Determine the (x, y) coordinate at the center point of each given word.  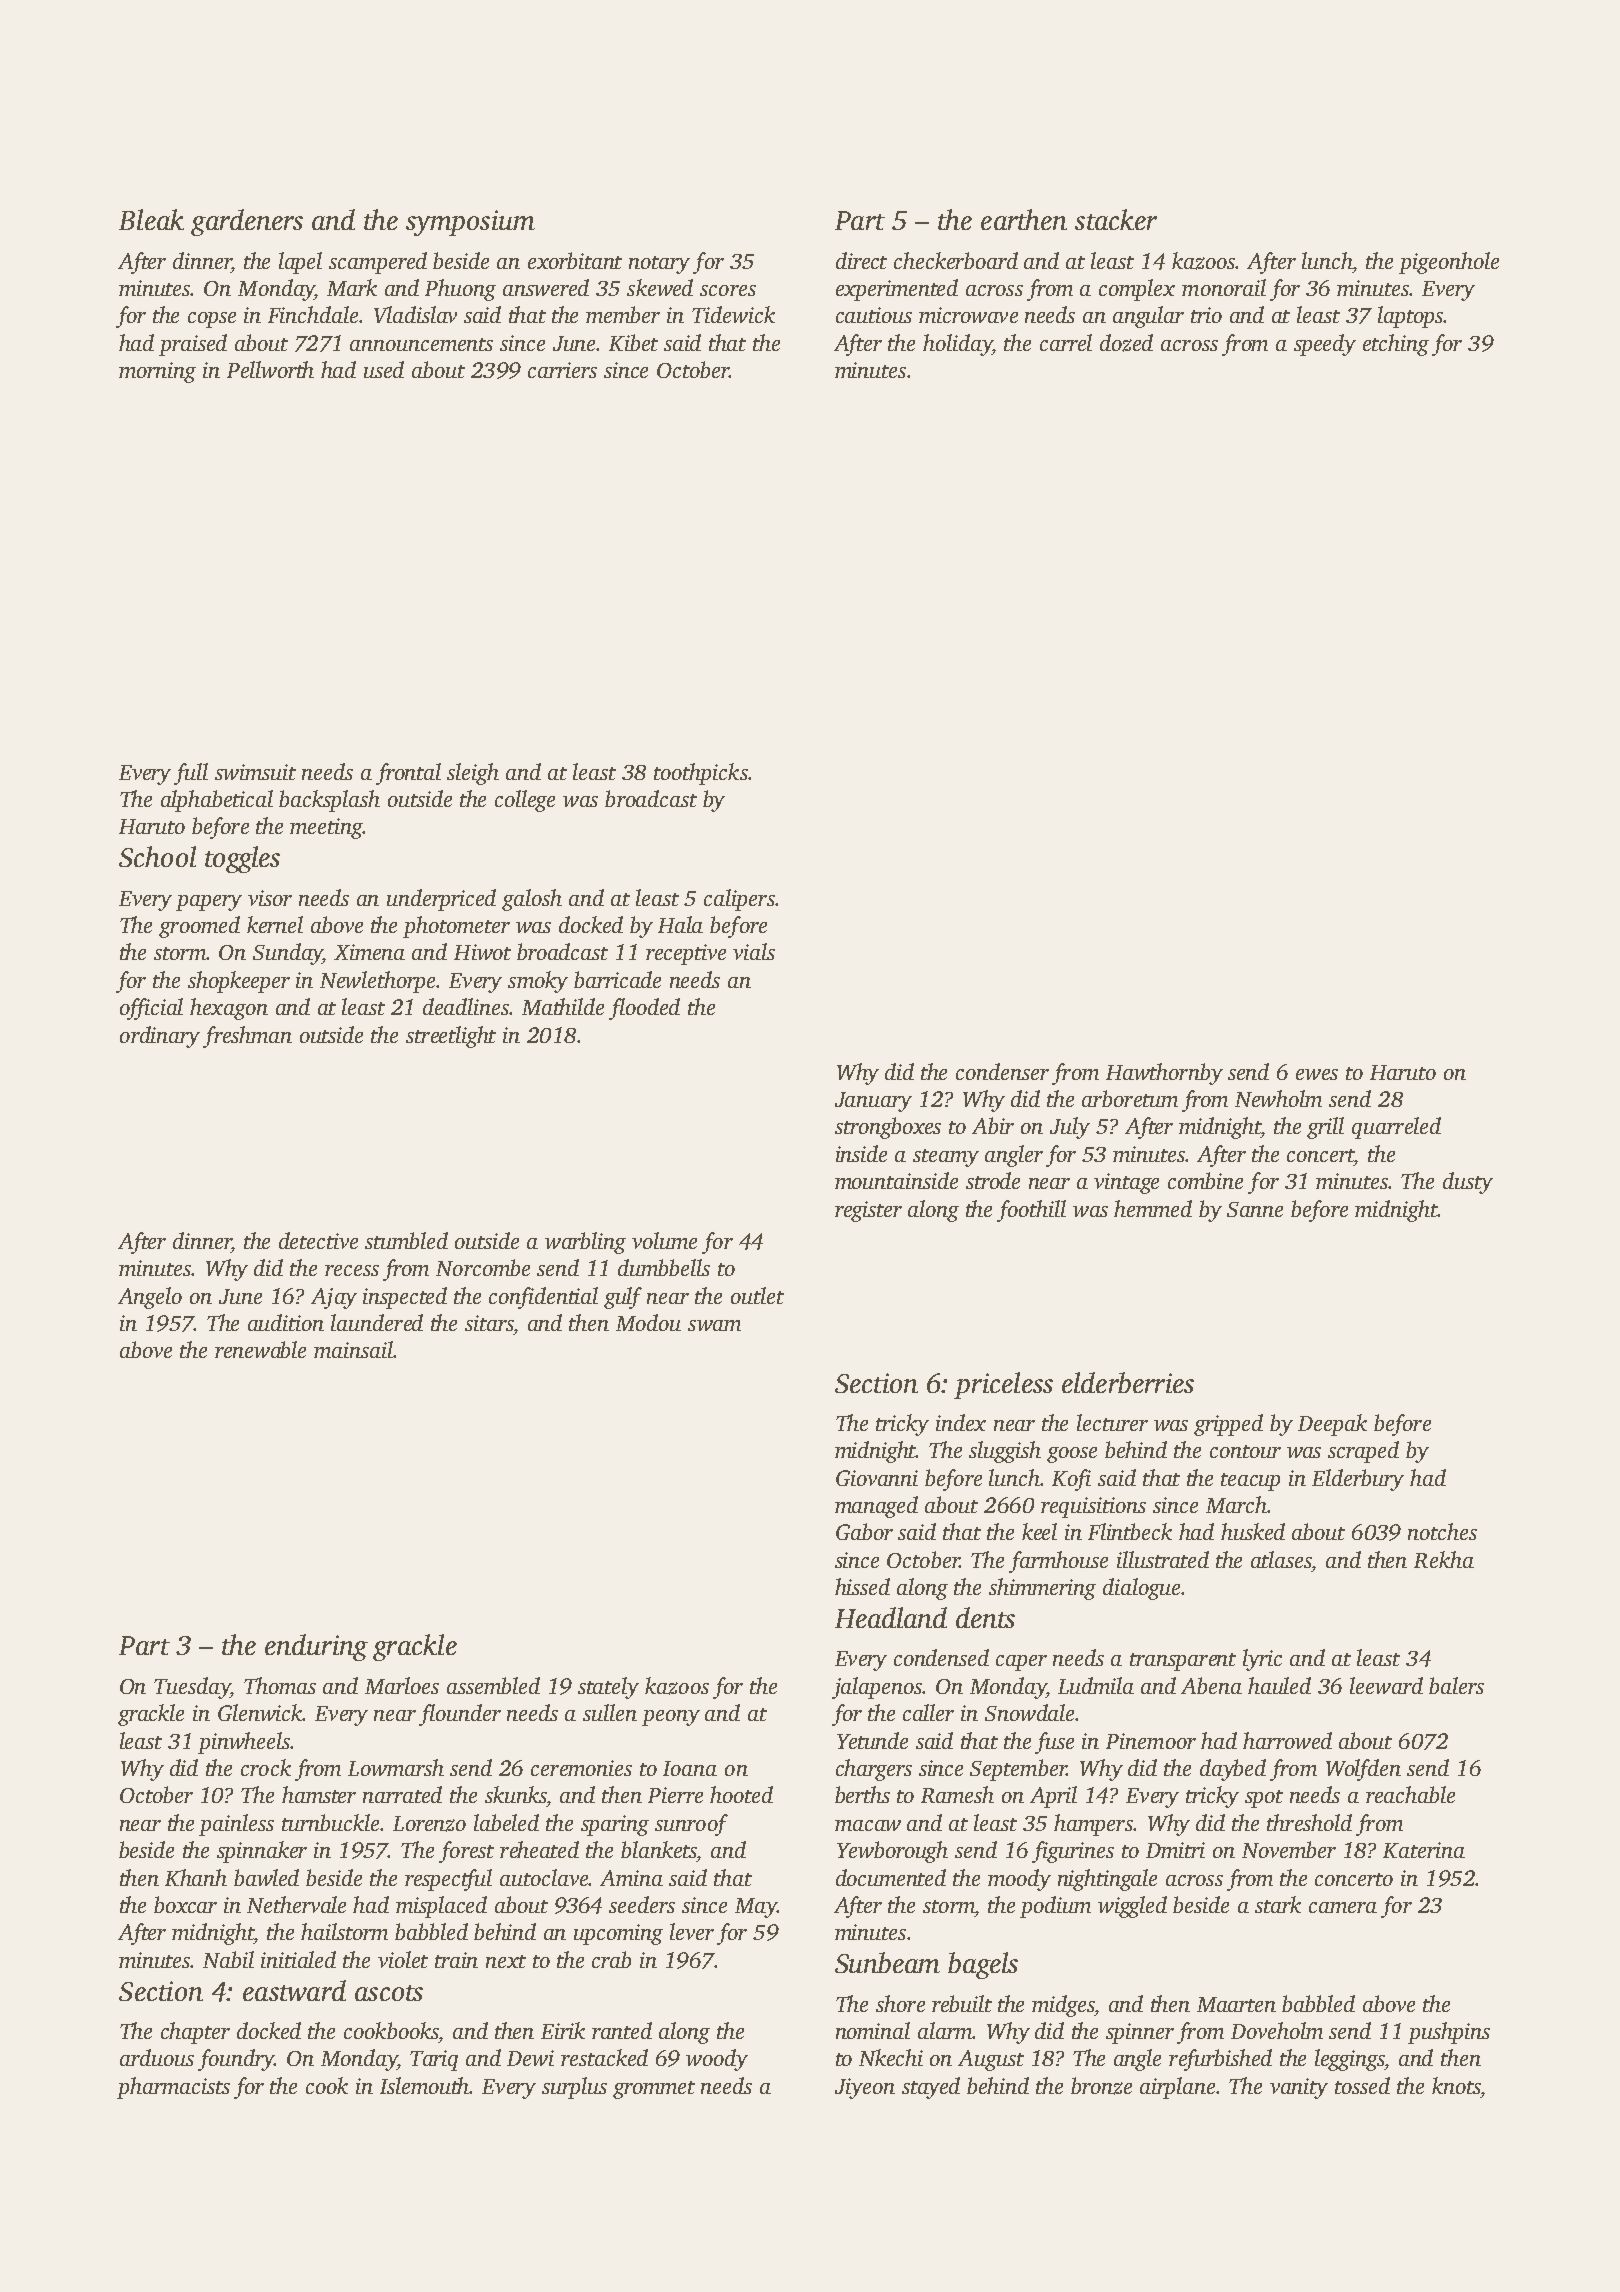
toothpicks (701, 774)
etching (1396, 345)
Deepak (1332, 1425)
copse (212, 320)
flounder (460, 1715)
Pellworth (270, 369)
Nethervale (296, 1904)
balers (1456, 1685)
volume (664, 1240)
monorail (1224, 287)
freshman (247, 1037)
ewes (1317, 1074)
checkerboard (956, 260)
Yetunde (872, 1740)
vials (754, 951)
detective (318, 1240)
